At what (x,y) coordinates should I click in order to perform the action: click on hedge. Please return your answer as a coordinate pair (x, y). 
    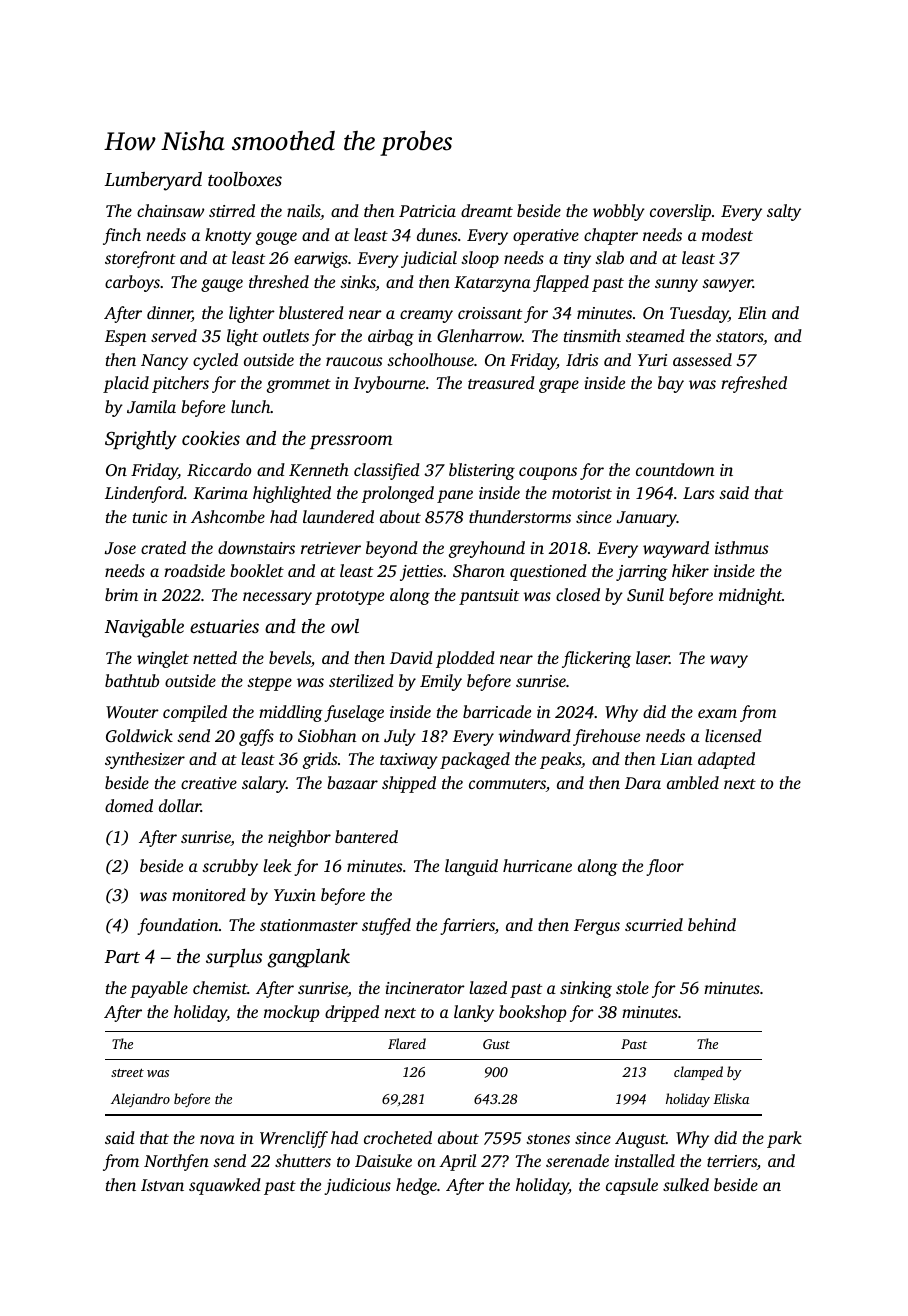
    Looking at the image, I should click on (416, 1186).
